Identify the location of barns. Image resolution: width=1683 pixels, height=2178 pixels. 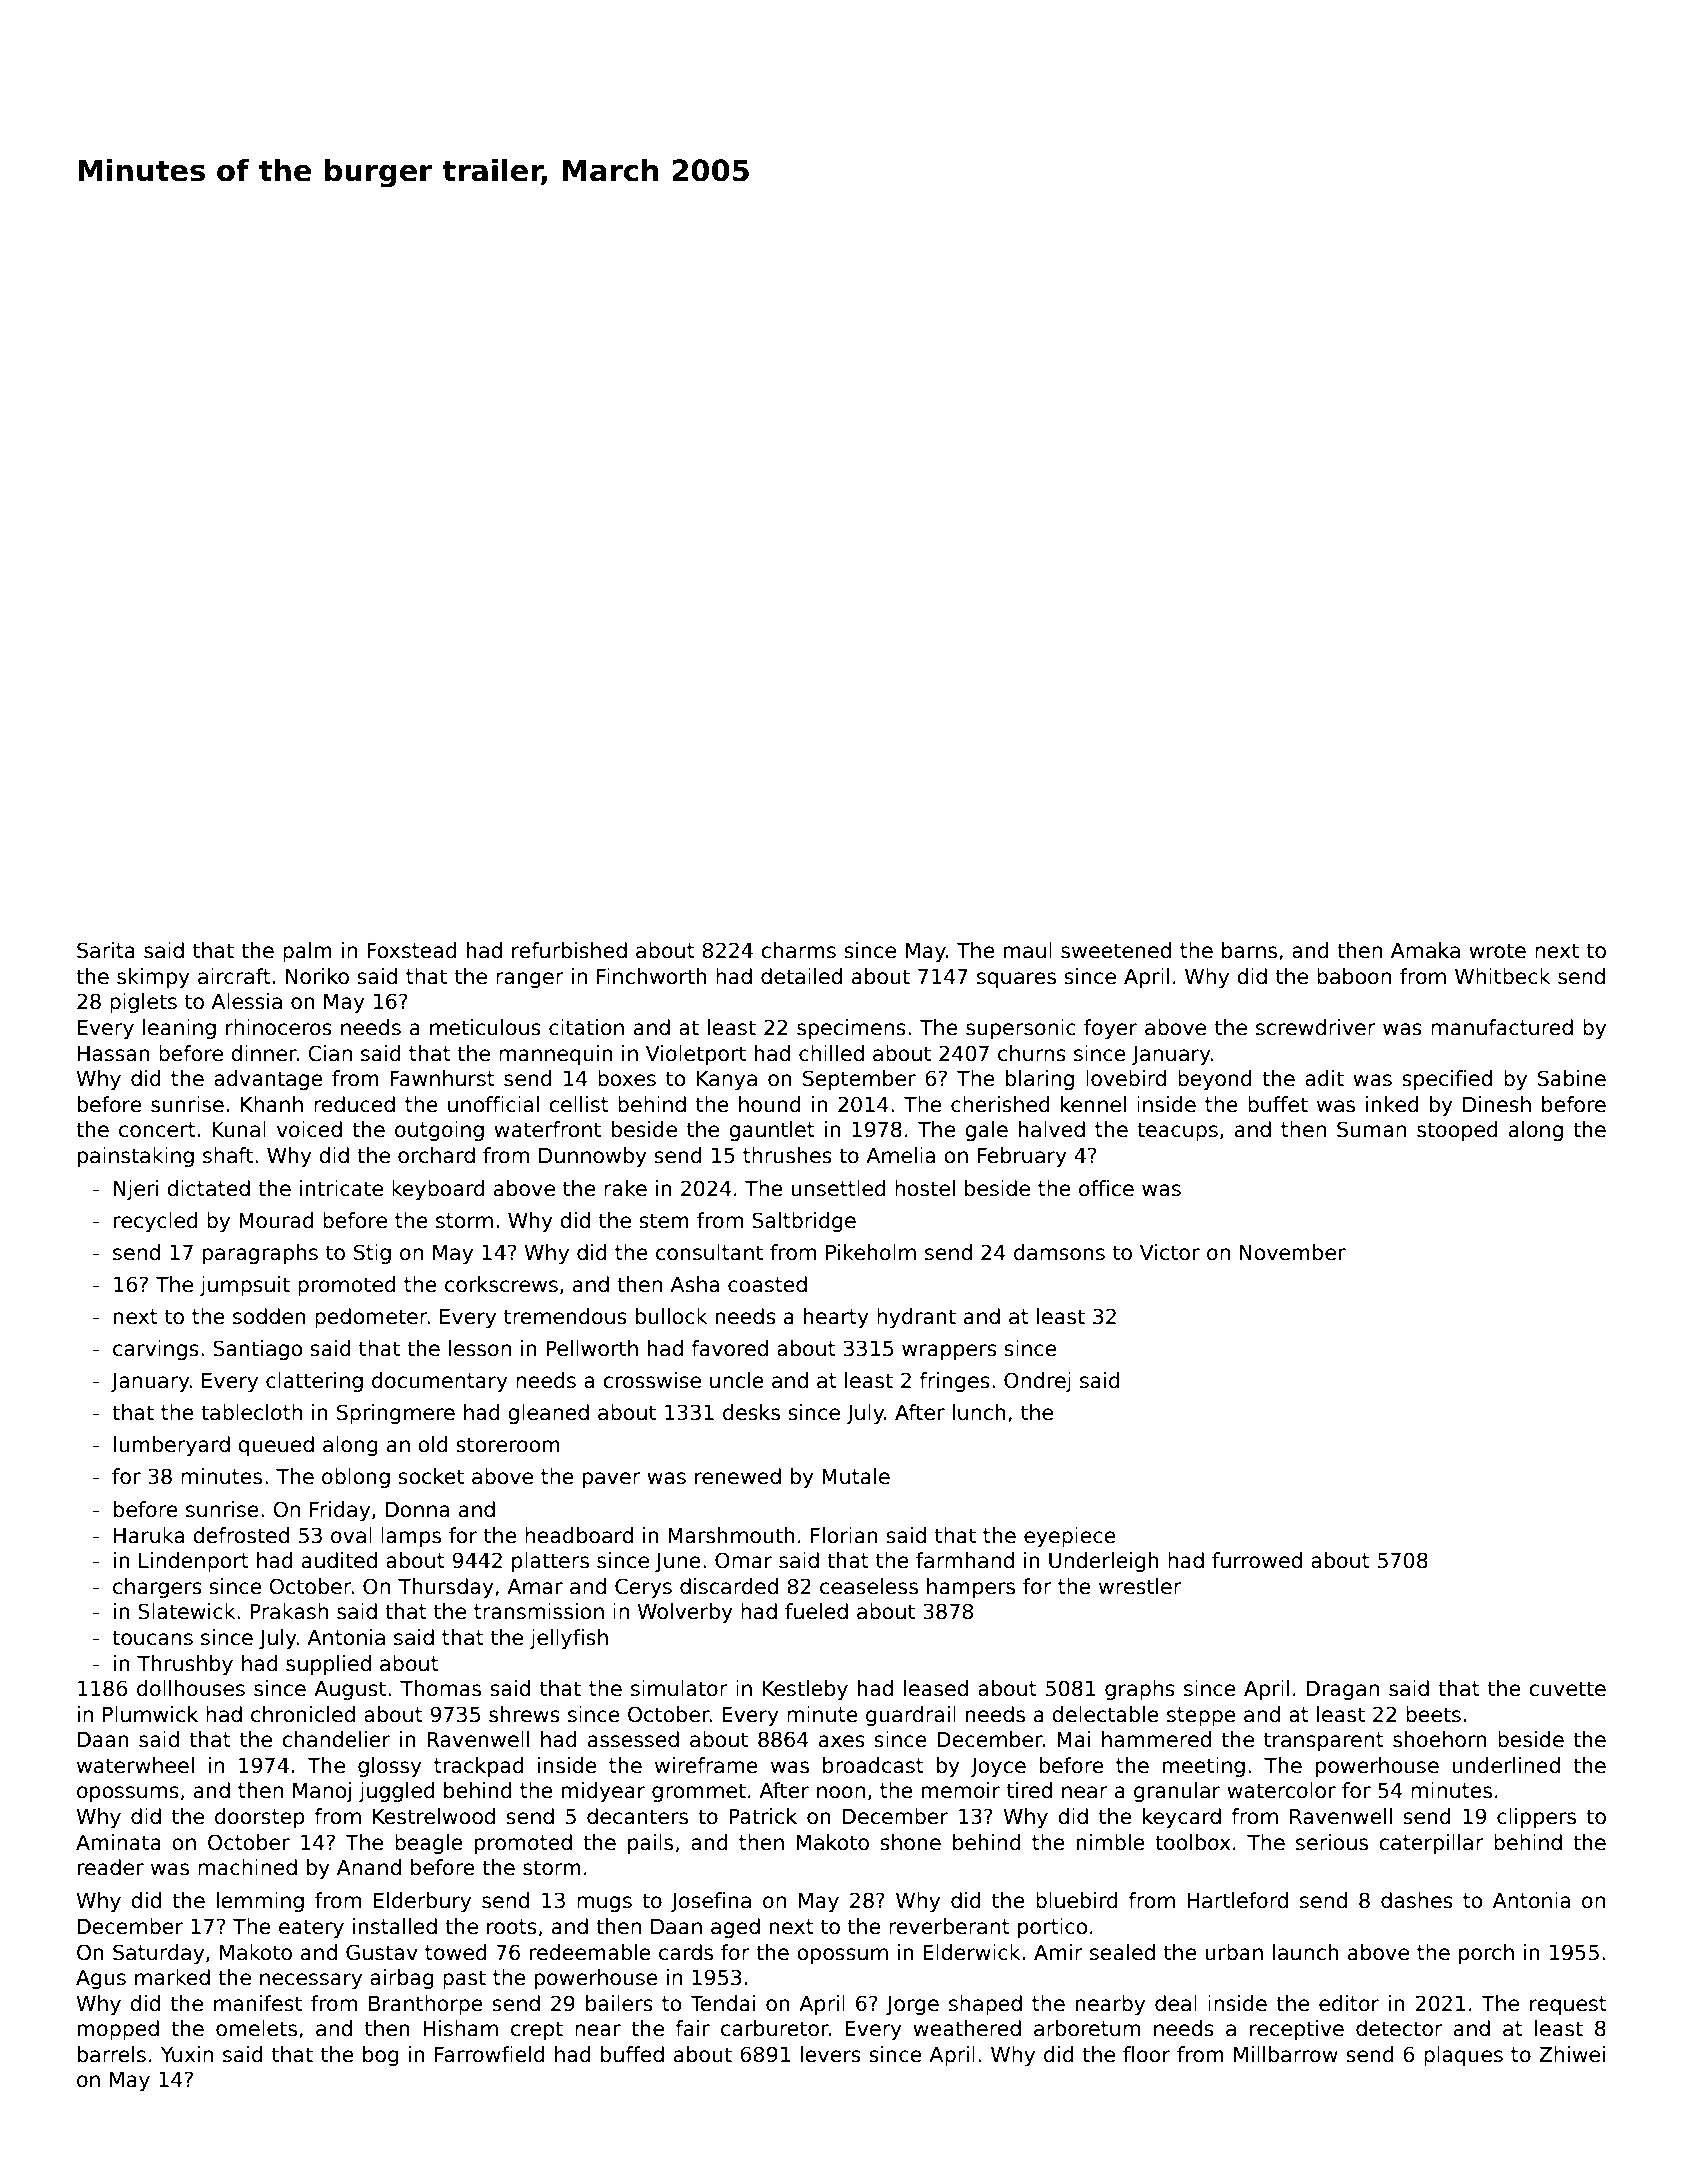
(1249, 950).
